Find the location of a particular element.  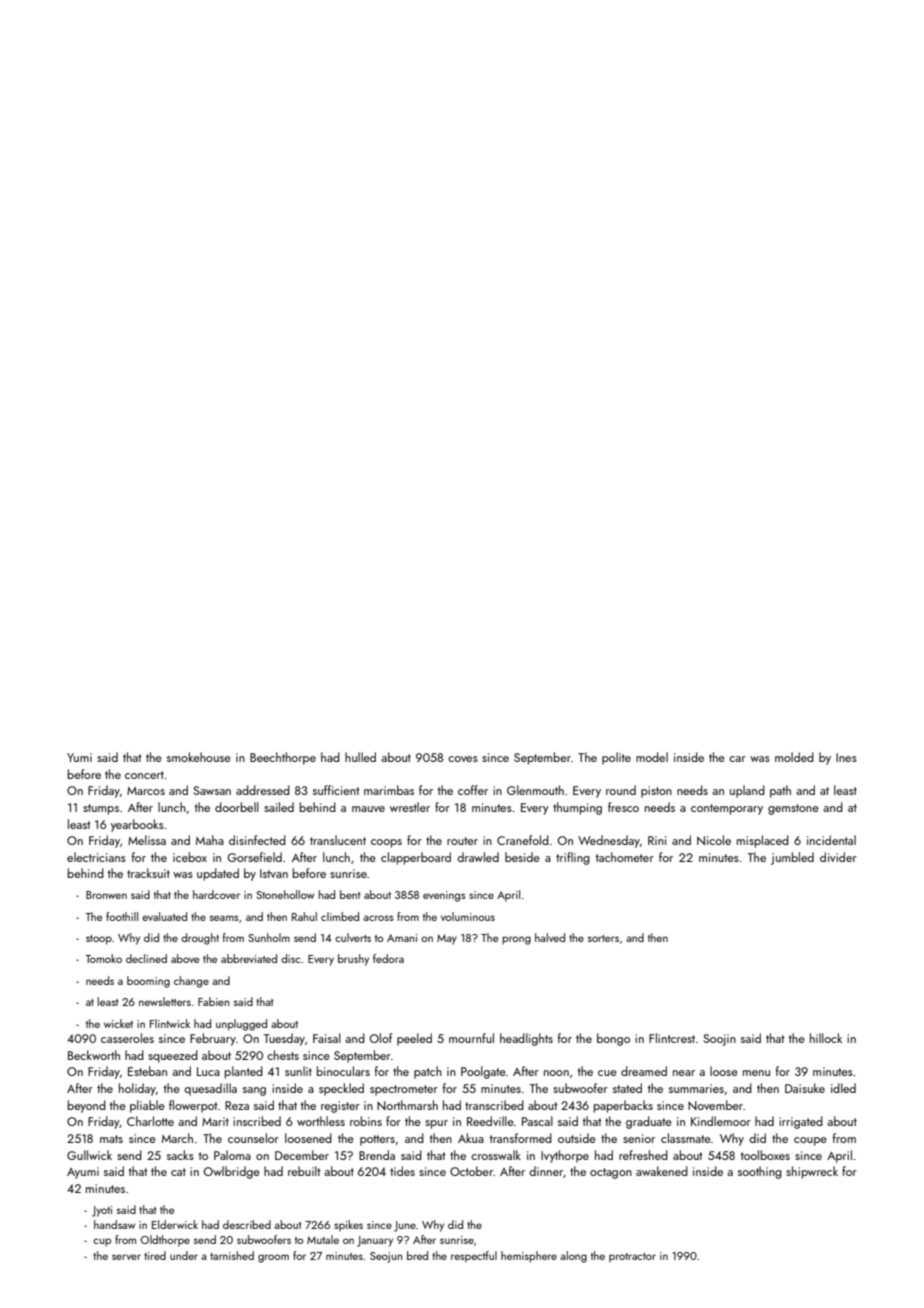

smokehouse is located at coordinates (199, 757).
